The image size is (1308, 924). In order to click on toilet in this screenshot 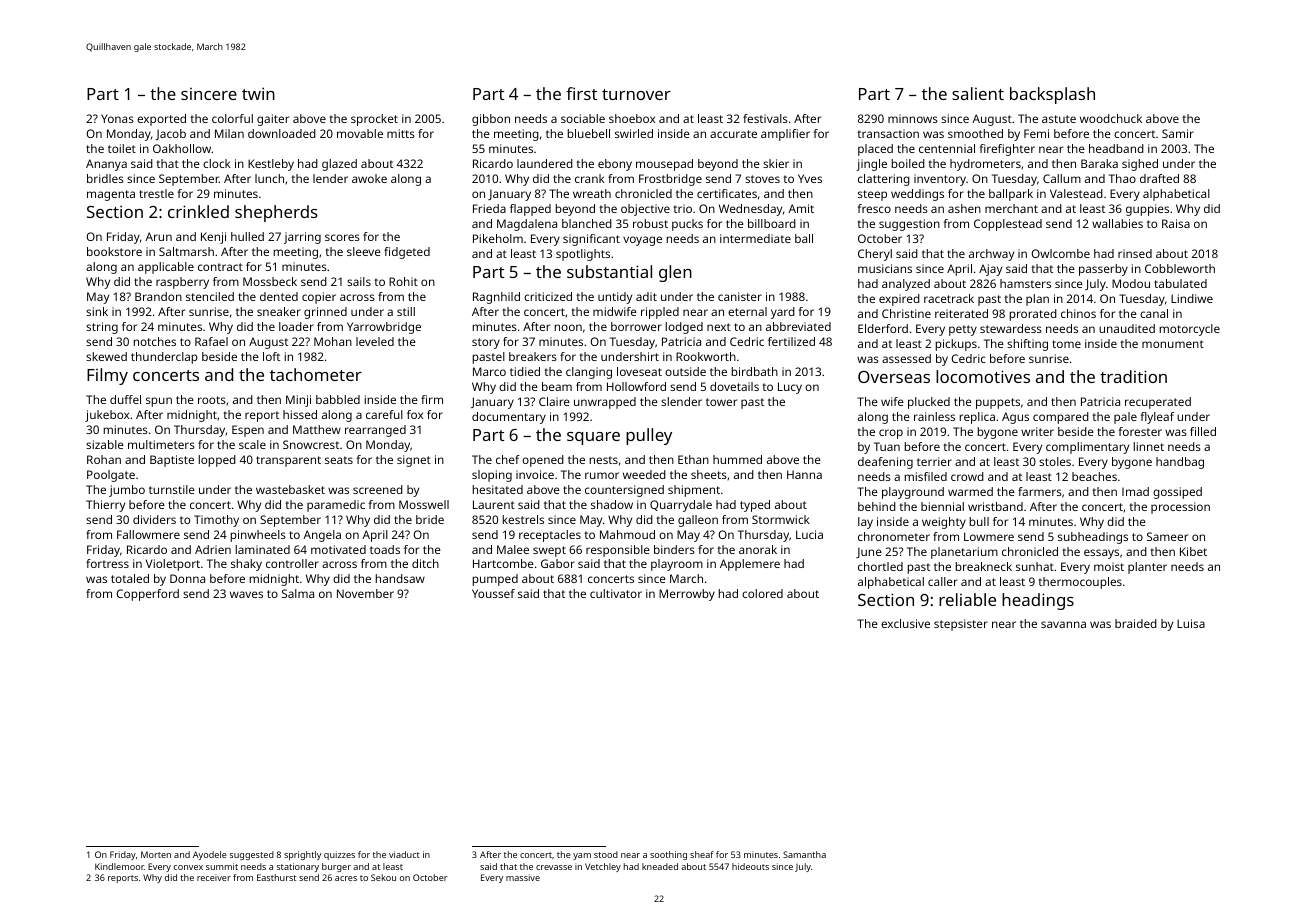, I will do `click(122, 148)`.
